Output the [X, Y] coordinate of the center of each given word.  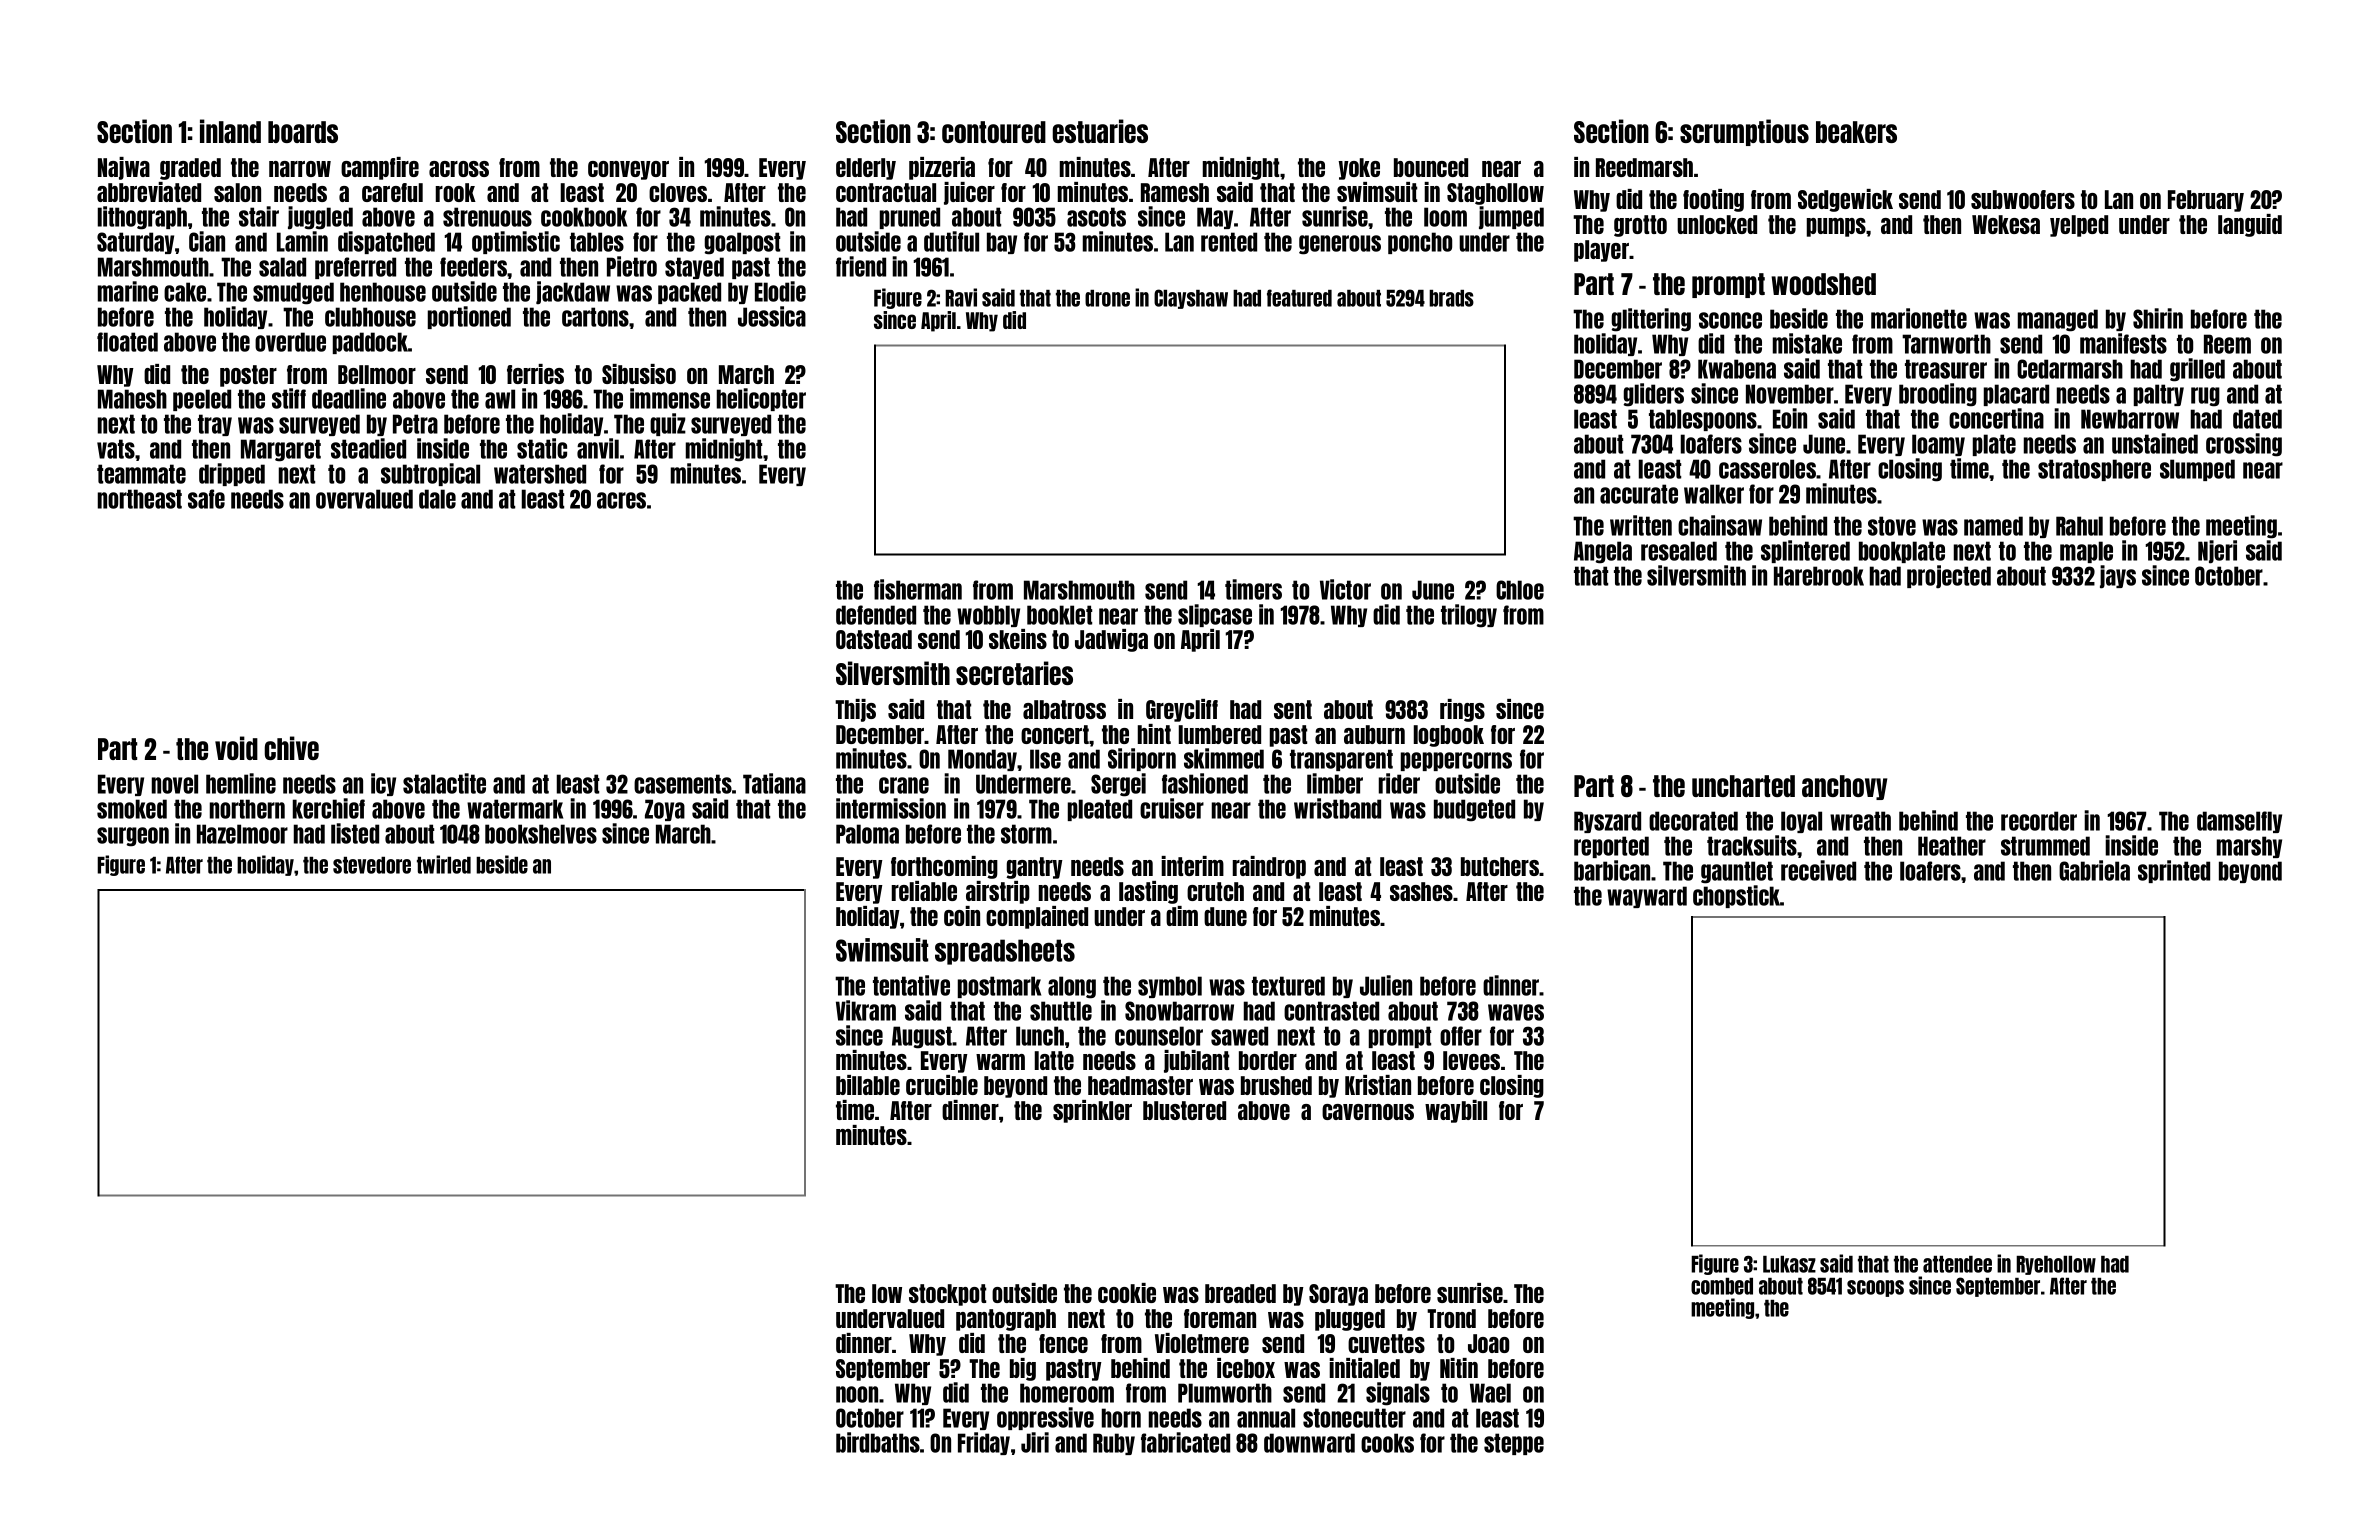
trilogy [1469, 616]
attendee [1957, 1264]
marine [128, 291]
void [236, 748]
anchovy [1844, 787]
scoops [1875, 1288]
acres [621, 500]
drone [1107, 298]
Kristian [1378, 1085]
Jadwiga [1111, 640]
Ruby [1114, 1444]
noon [857, 1394]
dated [2257, 419]
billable [868, 1085]
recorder [2039, 821]
